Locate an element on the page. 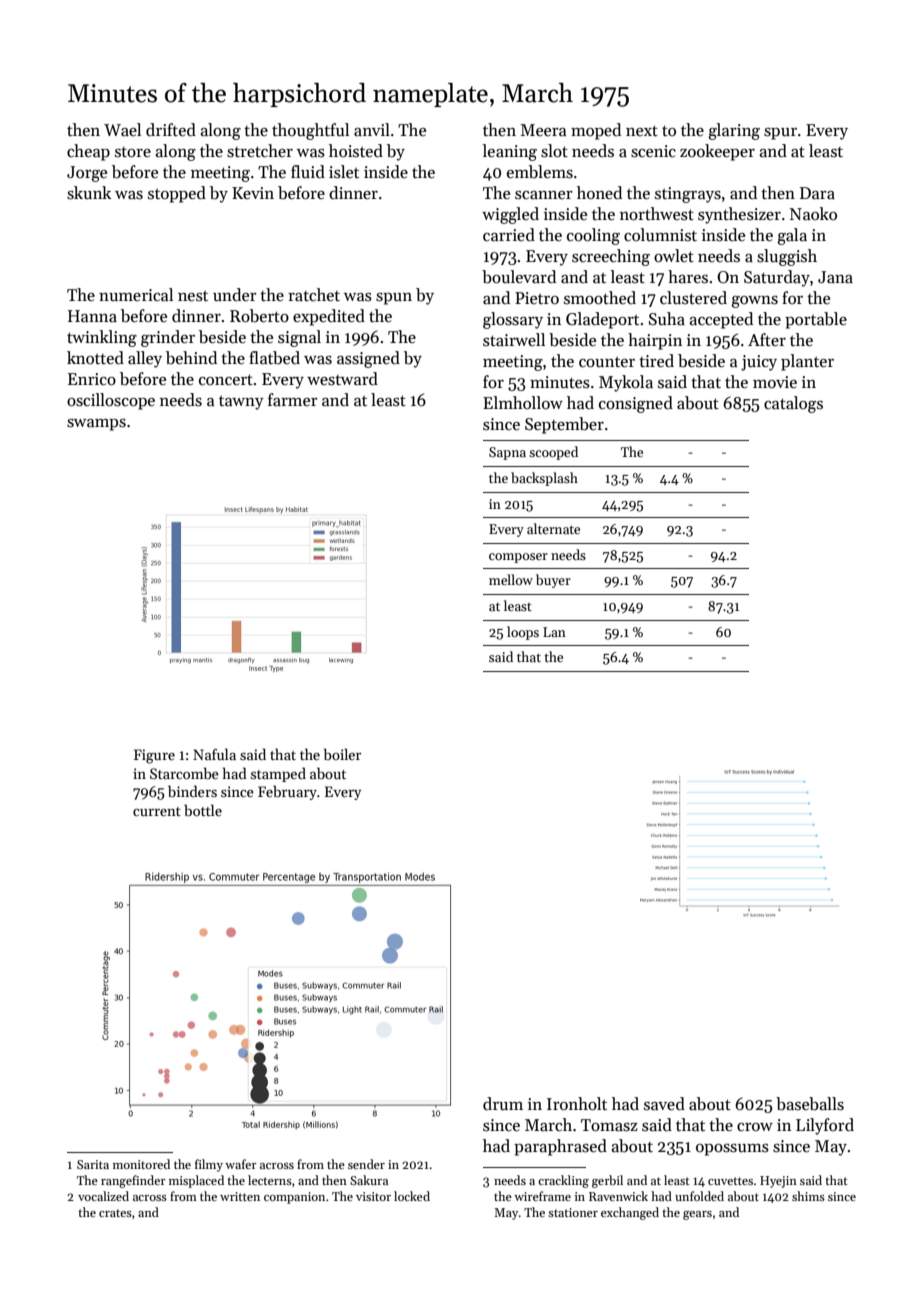 The image size is (924, 1308). Lilyford is located at coordinates (825, 1126).
